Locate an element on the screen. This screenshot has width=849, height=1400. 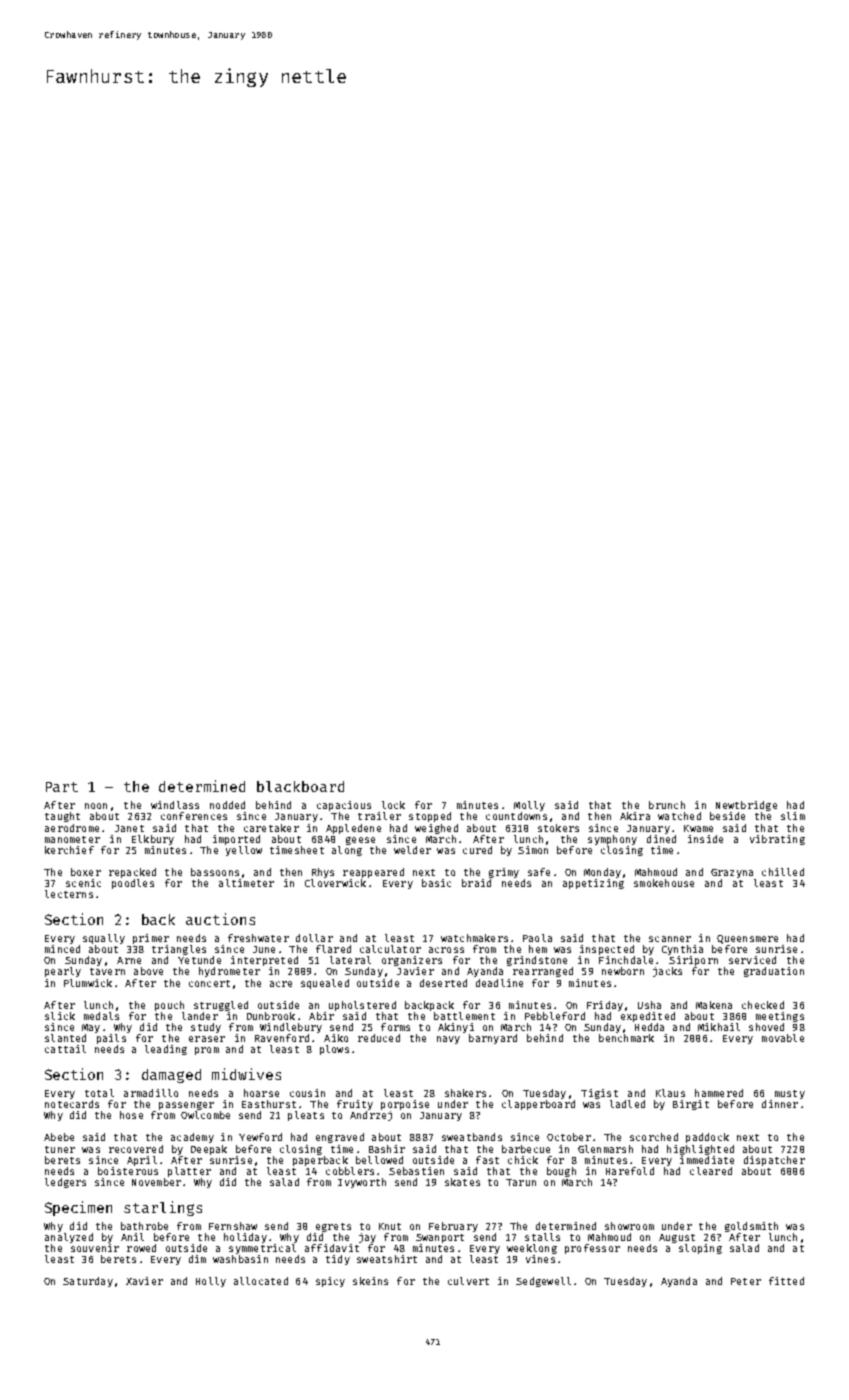
Molly is located at coordinates (529, 806).
